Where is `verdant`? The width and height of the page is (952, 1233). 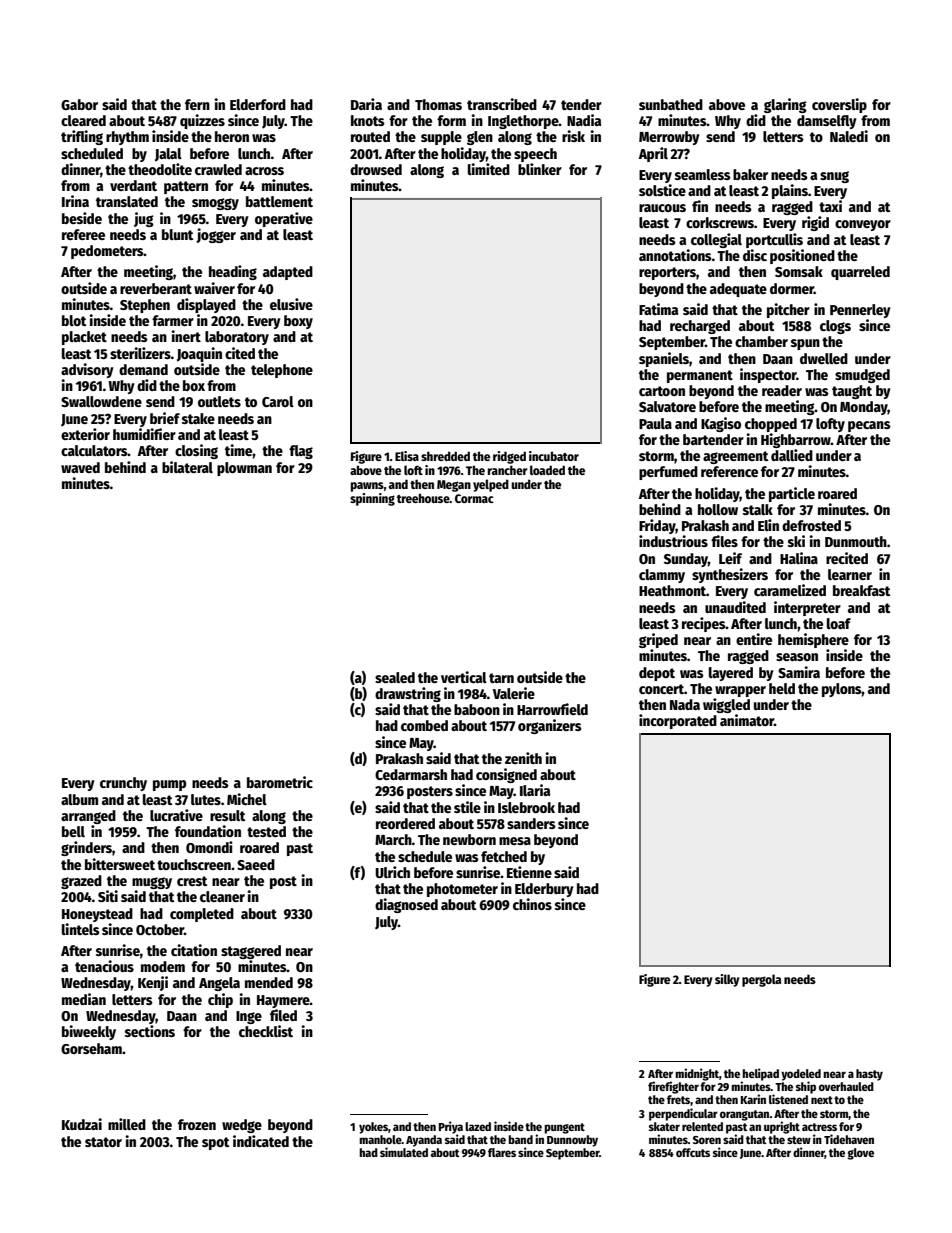
verdant is located at coordinates (133, 185).
